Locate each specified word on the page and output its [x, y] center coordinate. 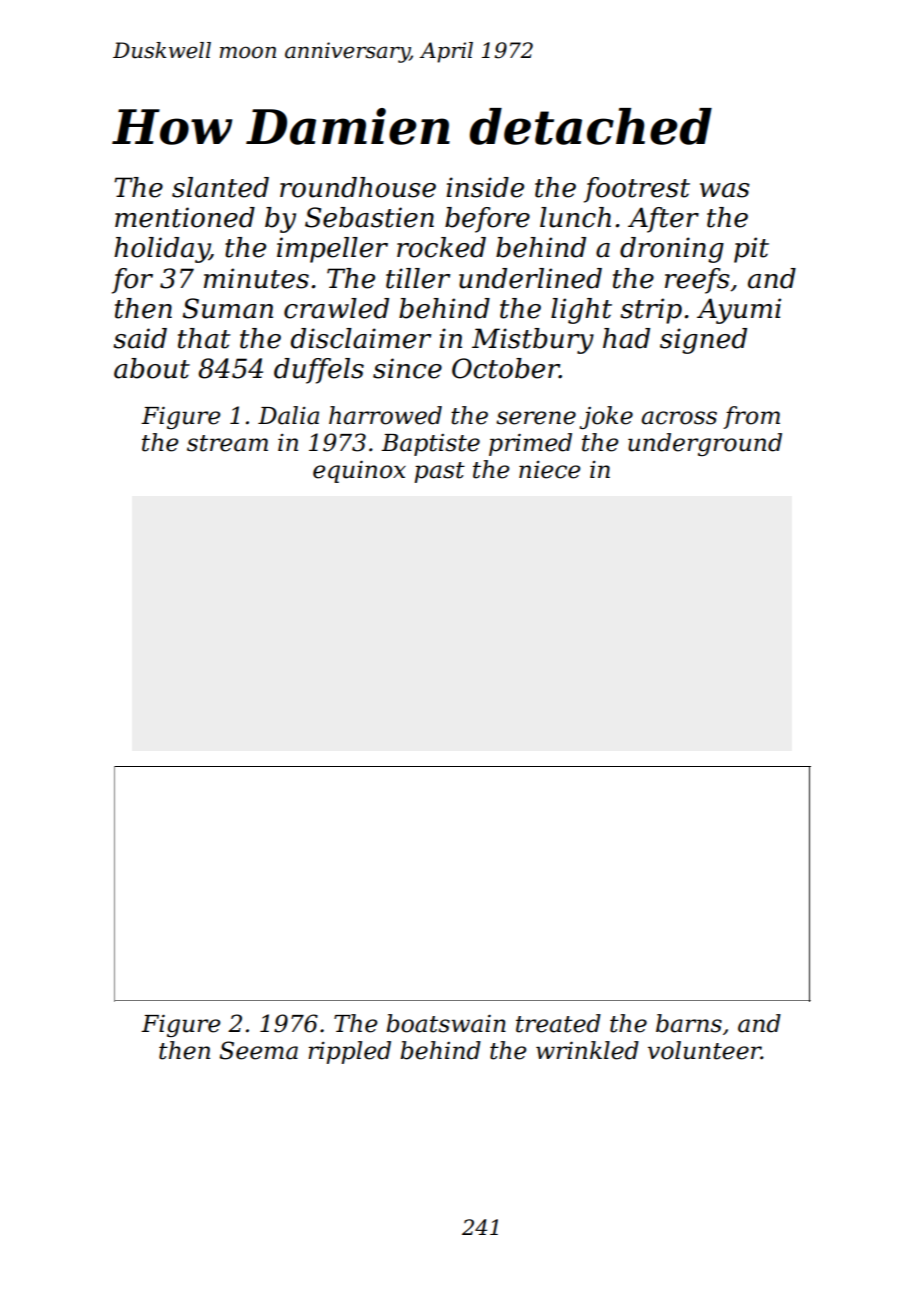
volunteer [704, 1050]
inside [485, 187]
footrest [637, 190]
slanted [220, 187]
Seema [258, 1050]
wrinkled [587, 1050]
